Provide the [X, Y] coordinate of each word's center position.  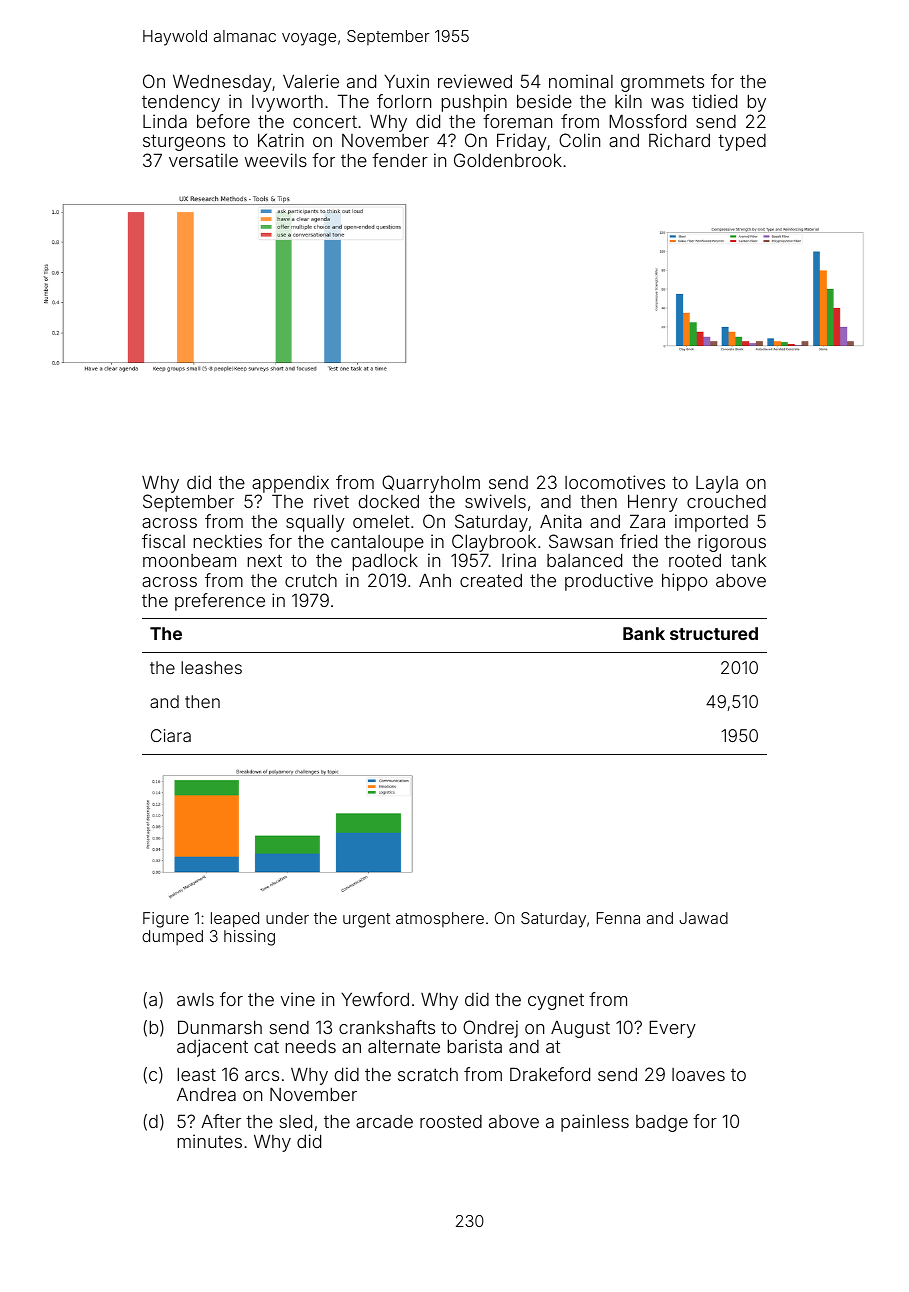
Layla [717, 484]
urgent [366, 920]
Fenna [618, 918]
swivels [495, 501]
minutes [210, 1141]
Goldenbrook [508, 160]
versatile [203, 160]
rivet [331, 501]
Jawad [703, 918]
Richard [679, 140]
